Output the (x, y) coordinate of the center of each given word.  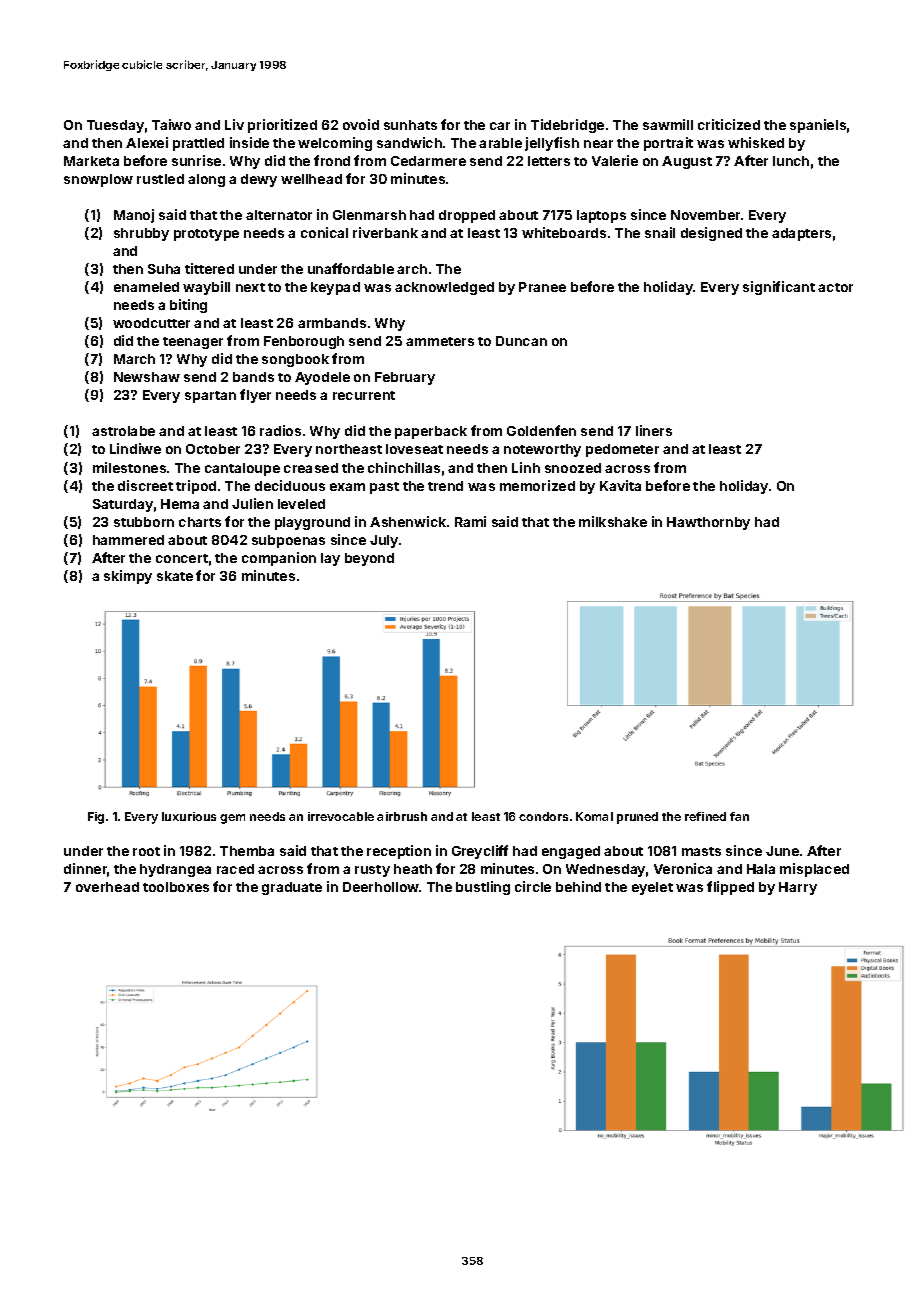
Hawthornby (708, 523)
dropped (467, 216)
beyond (369, 559)
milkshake (613, 521)
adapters (801, 234)
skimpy (128, 577)
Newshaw (147, 377)
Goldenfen (541, 430)
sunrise (196, 160)
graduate (292, 888)
